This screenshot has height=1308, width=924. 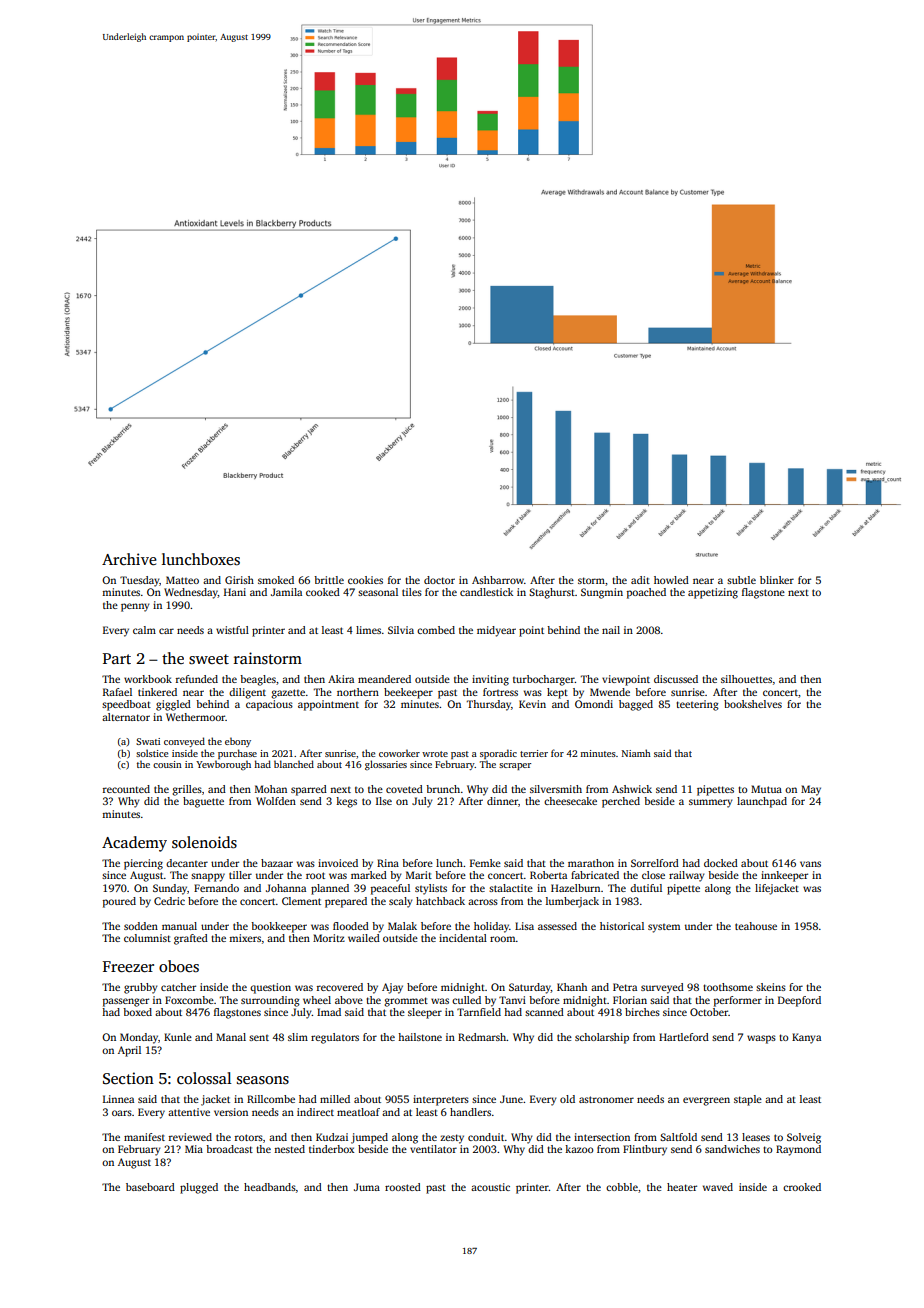 What do you see at coordinates (711, 803) in the screenshot?
I see `summery` at bounding box center [711, 803].
